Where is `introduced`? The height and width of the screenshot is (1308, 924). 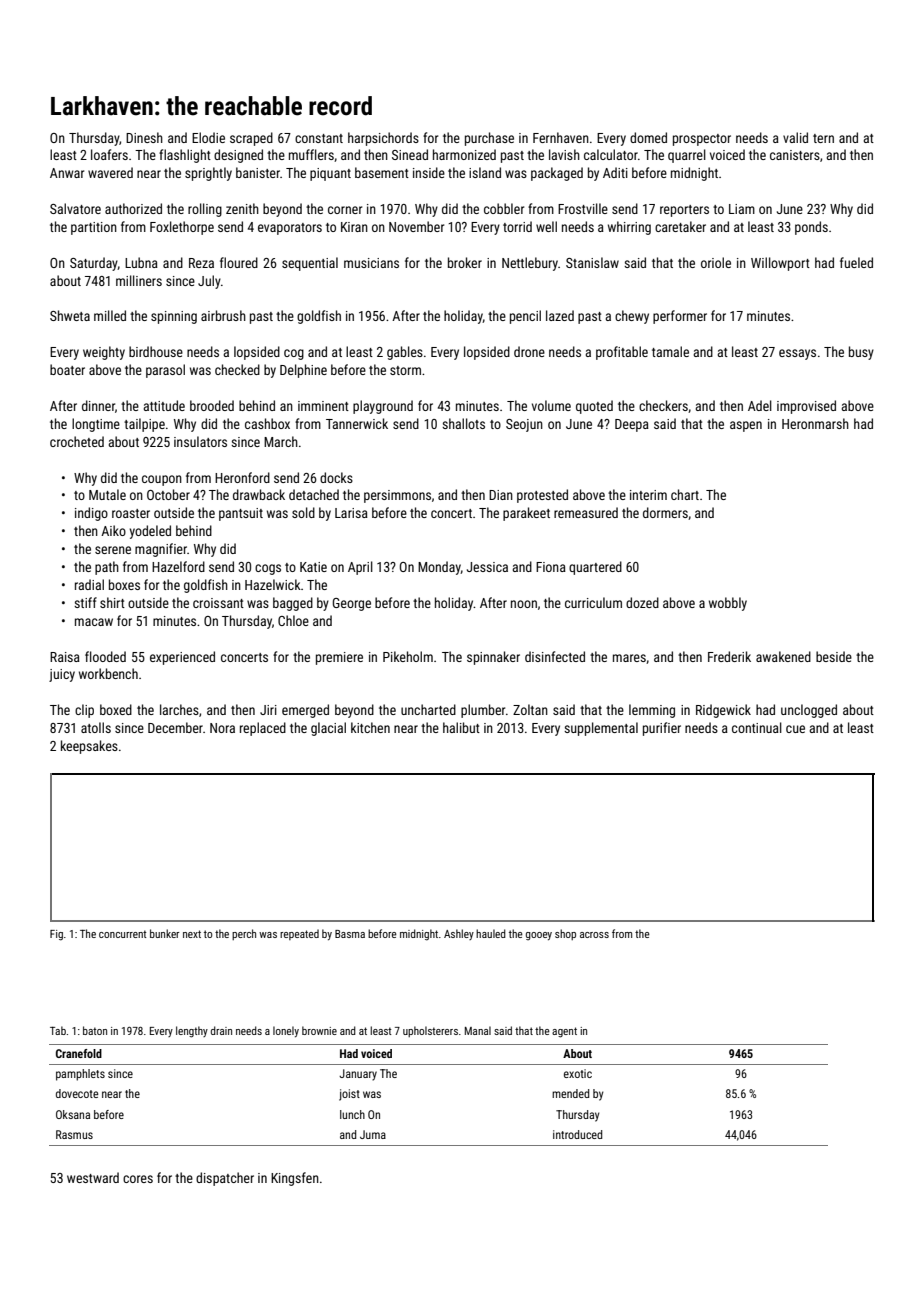
introduced is located at coordinates (577, 1134).
